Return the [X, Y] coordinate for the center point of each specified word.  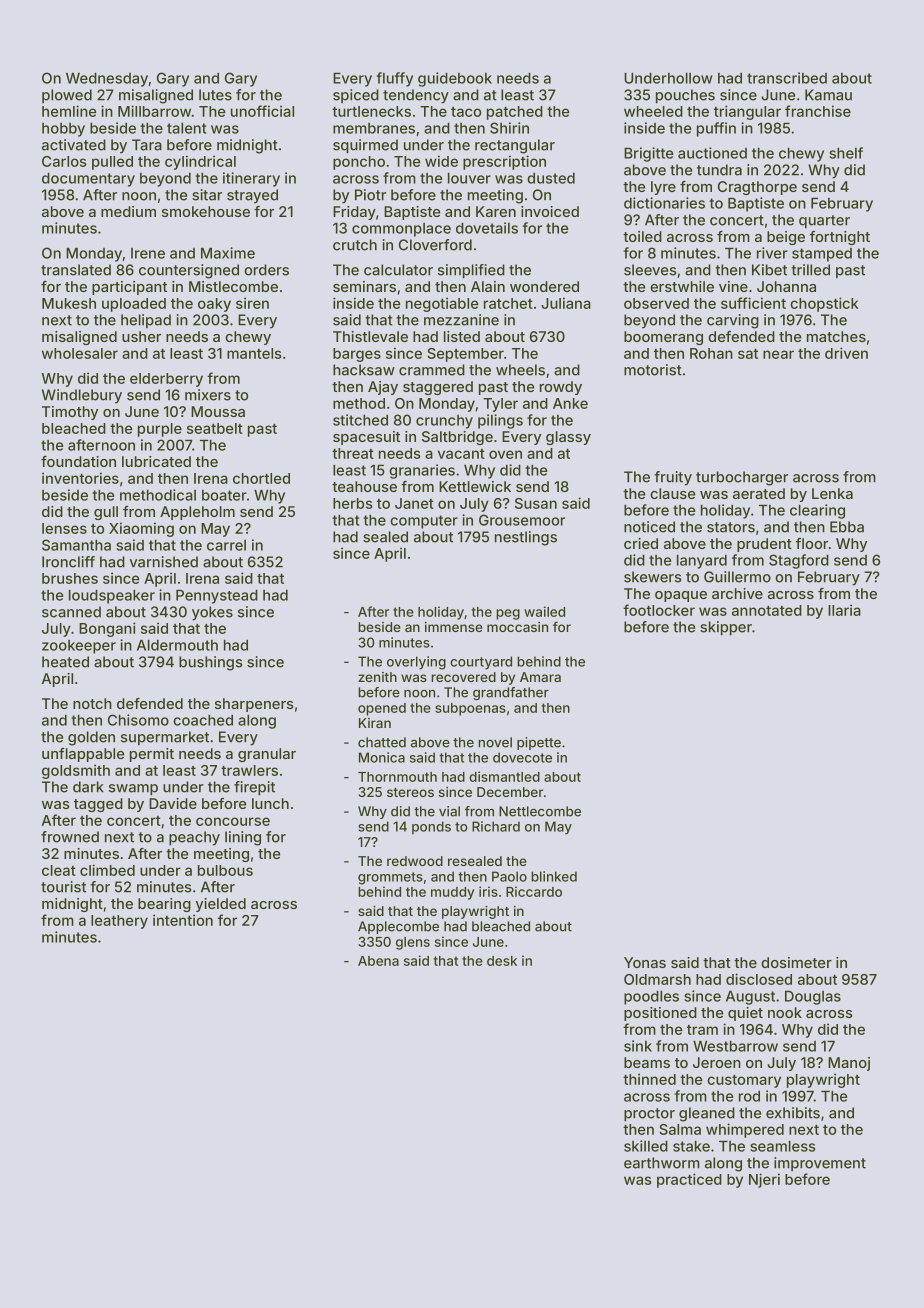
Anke [570, 403]
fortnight [840, 238]
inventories [80, 478]
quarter [824, 222]
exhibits [793, 1113]
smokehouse [206, 211]
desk [502, 961]
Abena [378, 961]
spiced [356, 96]
